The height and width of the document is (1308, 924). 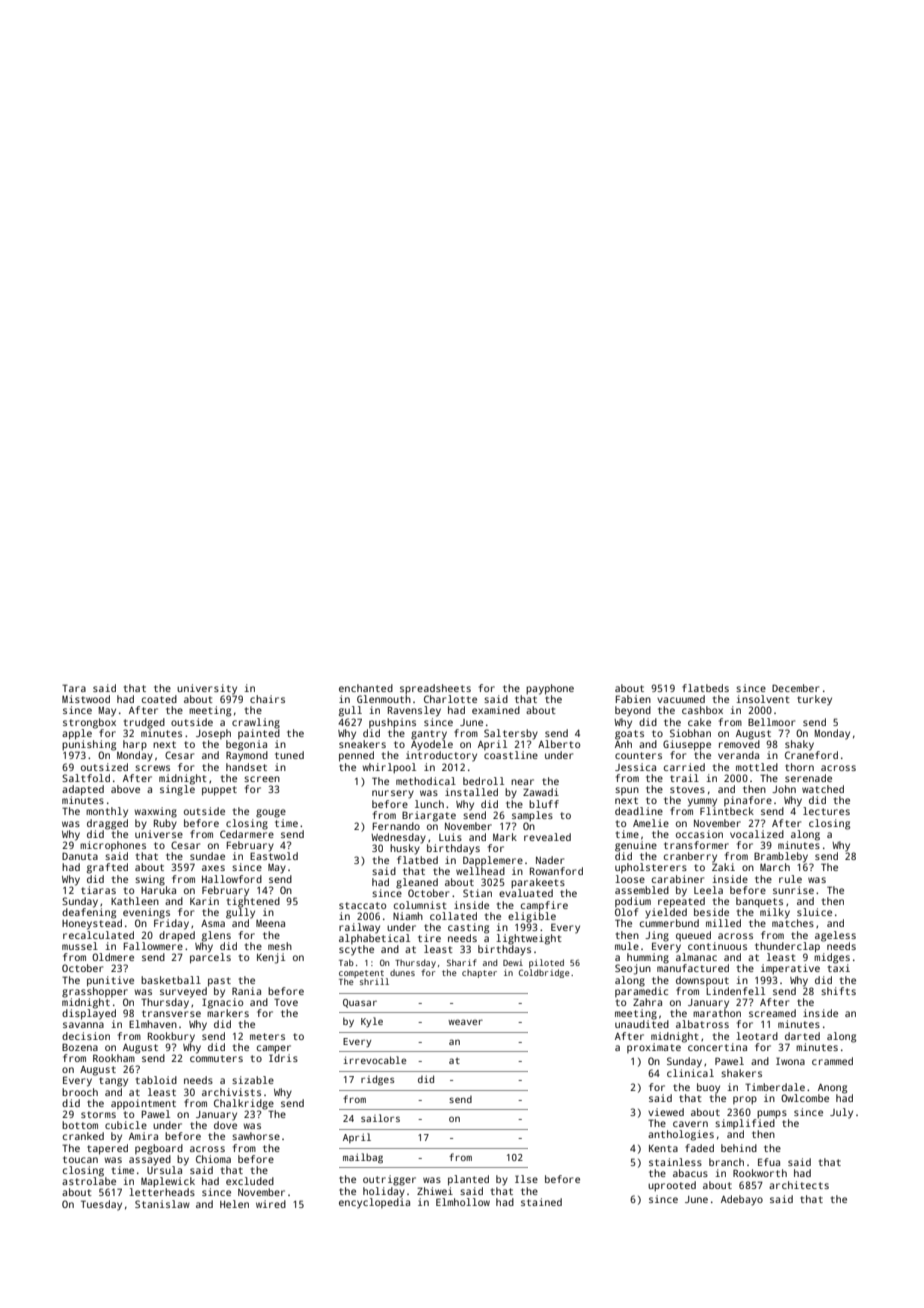 I want to click on revealed, so click(x=547, y=837).
